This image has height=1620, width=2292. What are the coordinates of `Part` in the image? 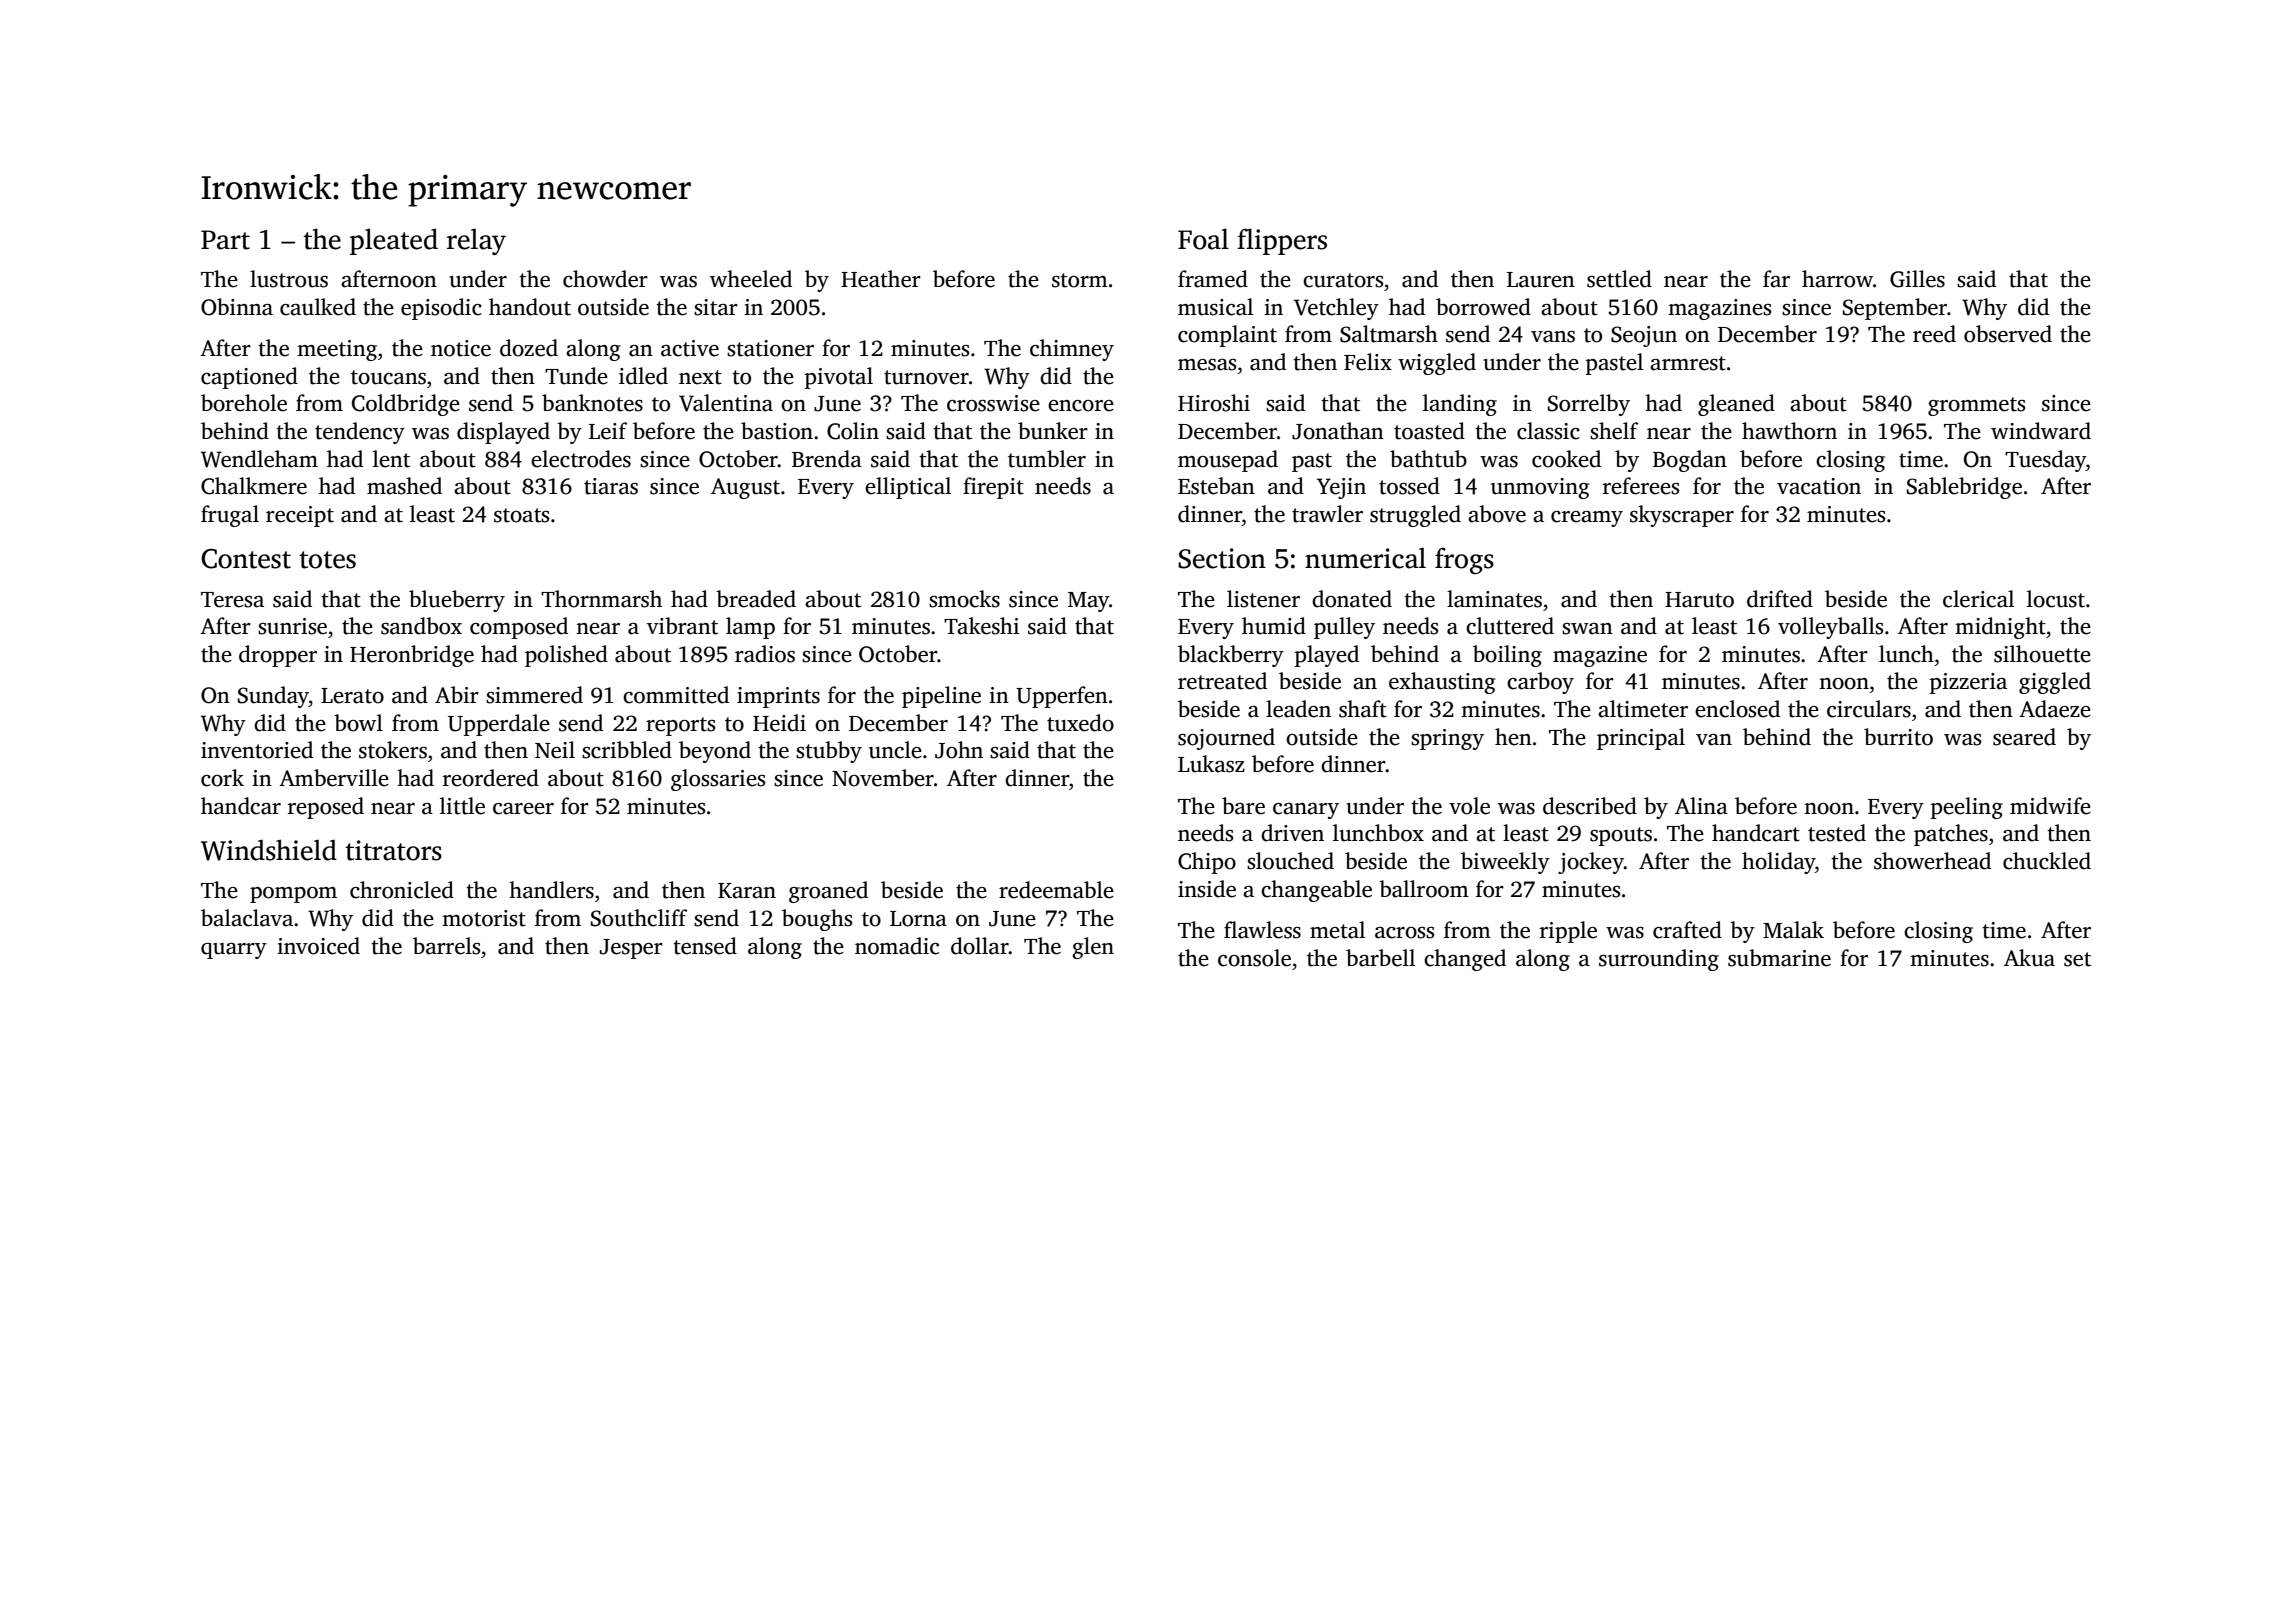 It's located at (225, 240).
